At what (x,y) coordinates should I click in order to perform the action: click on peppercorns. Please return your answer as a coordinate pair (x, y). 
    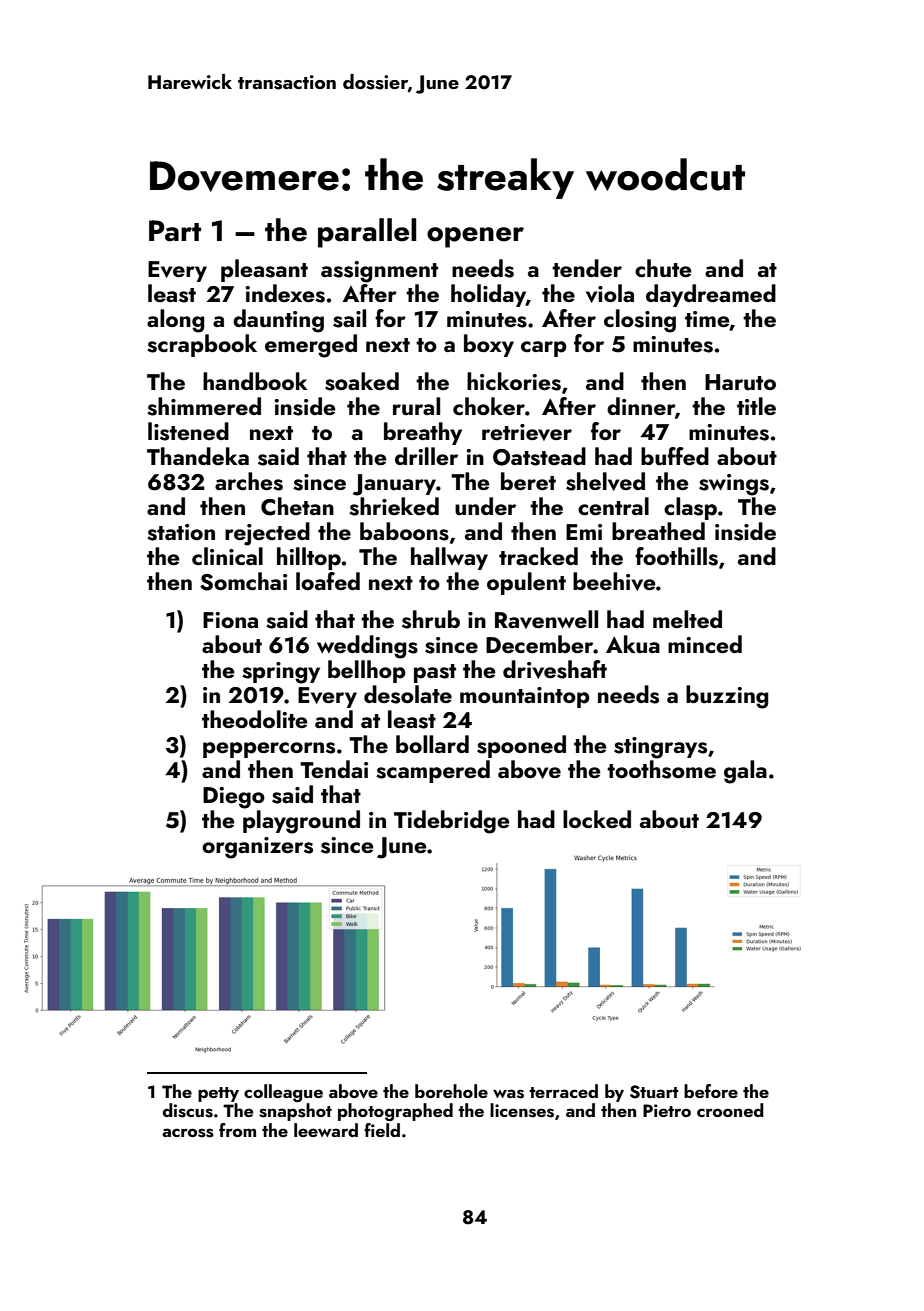
    Looking at the image, I should click on (269, 750).
